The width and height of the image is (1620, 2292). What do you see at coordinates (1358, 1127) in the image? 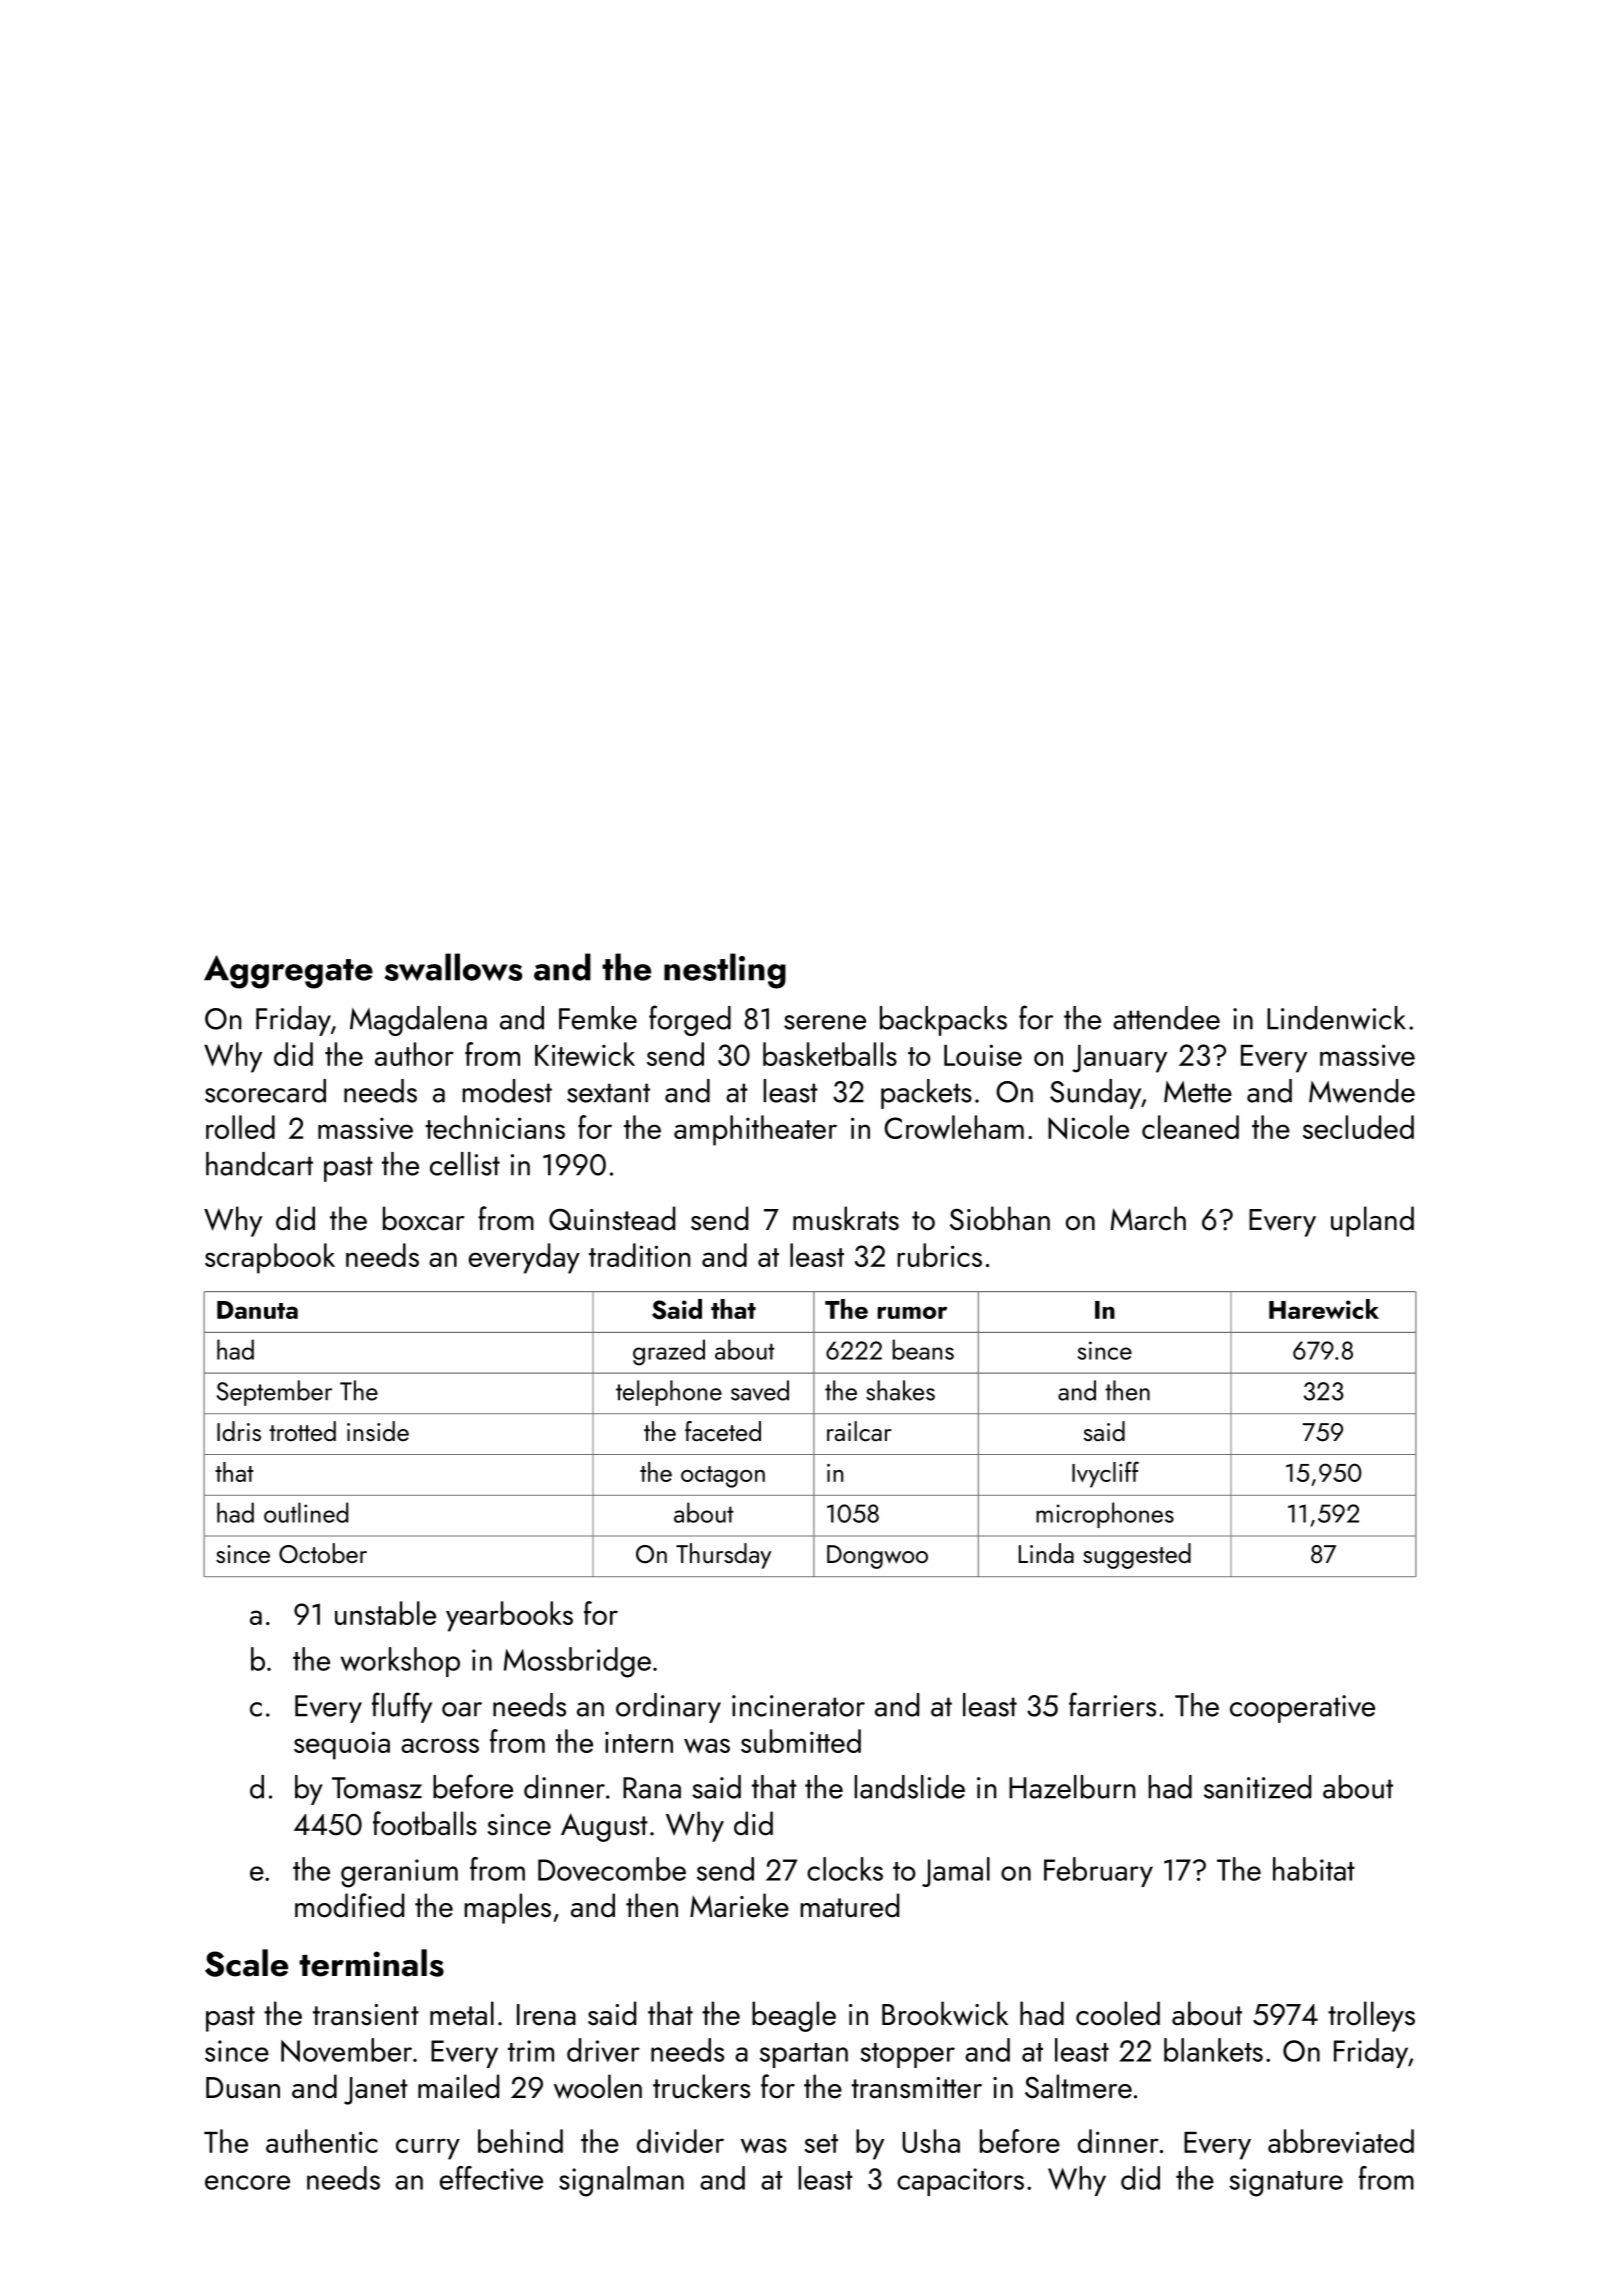
I see `secluded` at bounding box center [1358, 1127].
